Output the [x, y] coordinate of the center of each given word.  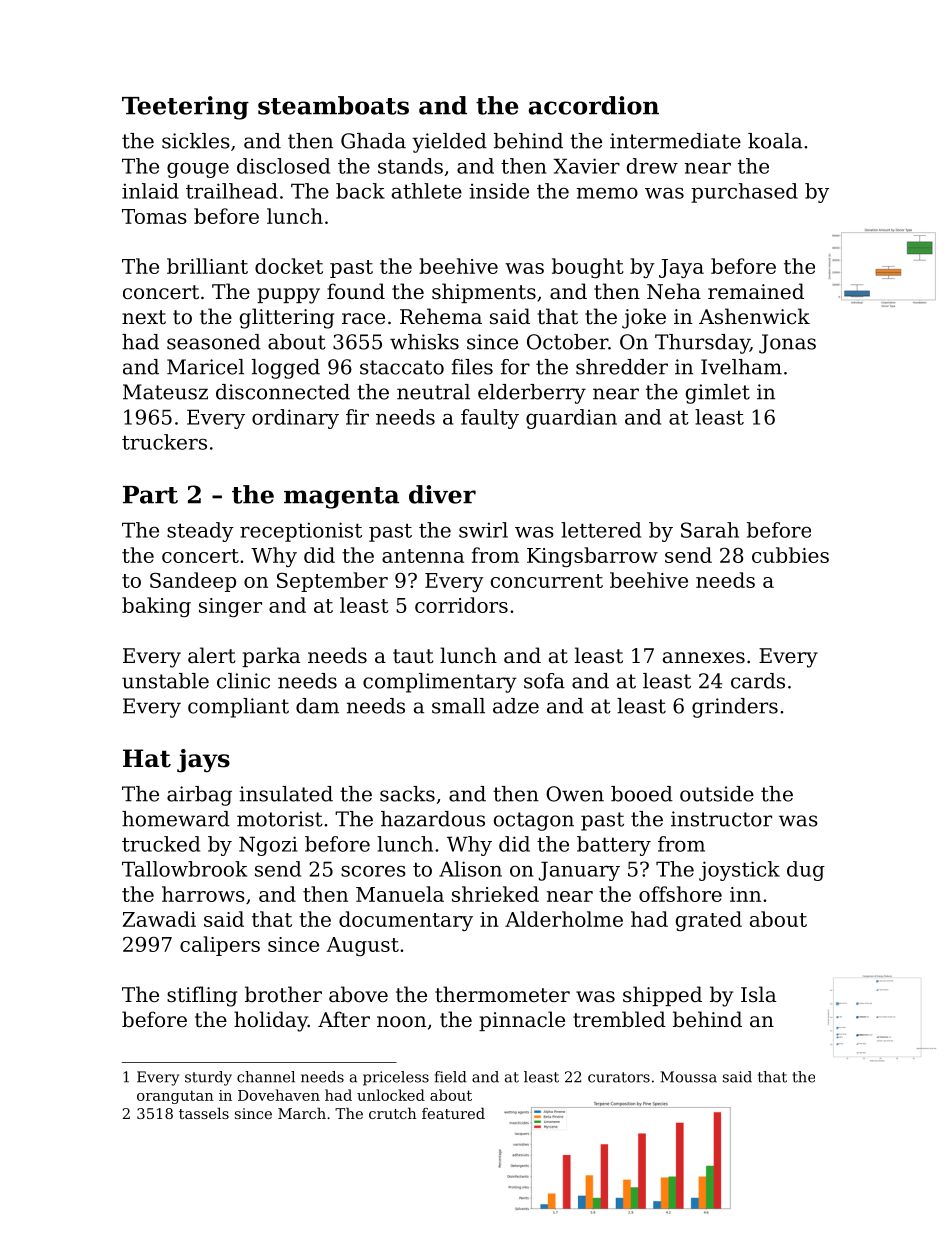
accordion [594, 105]
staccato [402, 367]
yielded [450, 143]
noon [401, 1022]
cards [758, 681]
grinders [735, 708]
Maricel [205, 367]
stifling [202, 996]
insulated [286, 794]
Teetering [185, 108]
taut [413, 656]
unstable [165, 681]
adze [516, 706]
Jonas [787, 344]
